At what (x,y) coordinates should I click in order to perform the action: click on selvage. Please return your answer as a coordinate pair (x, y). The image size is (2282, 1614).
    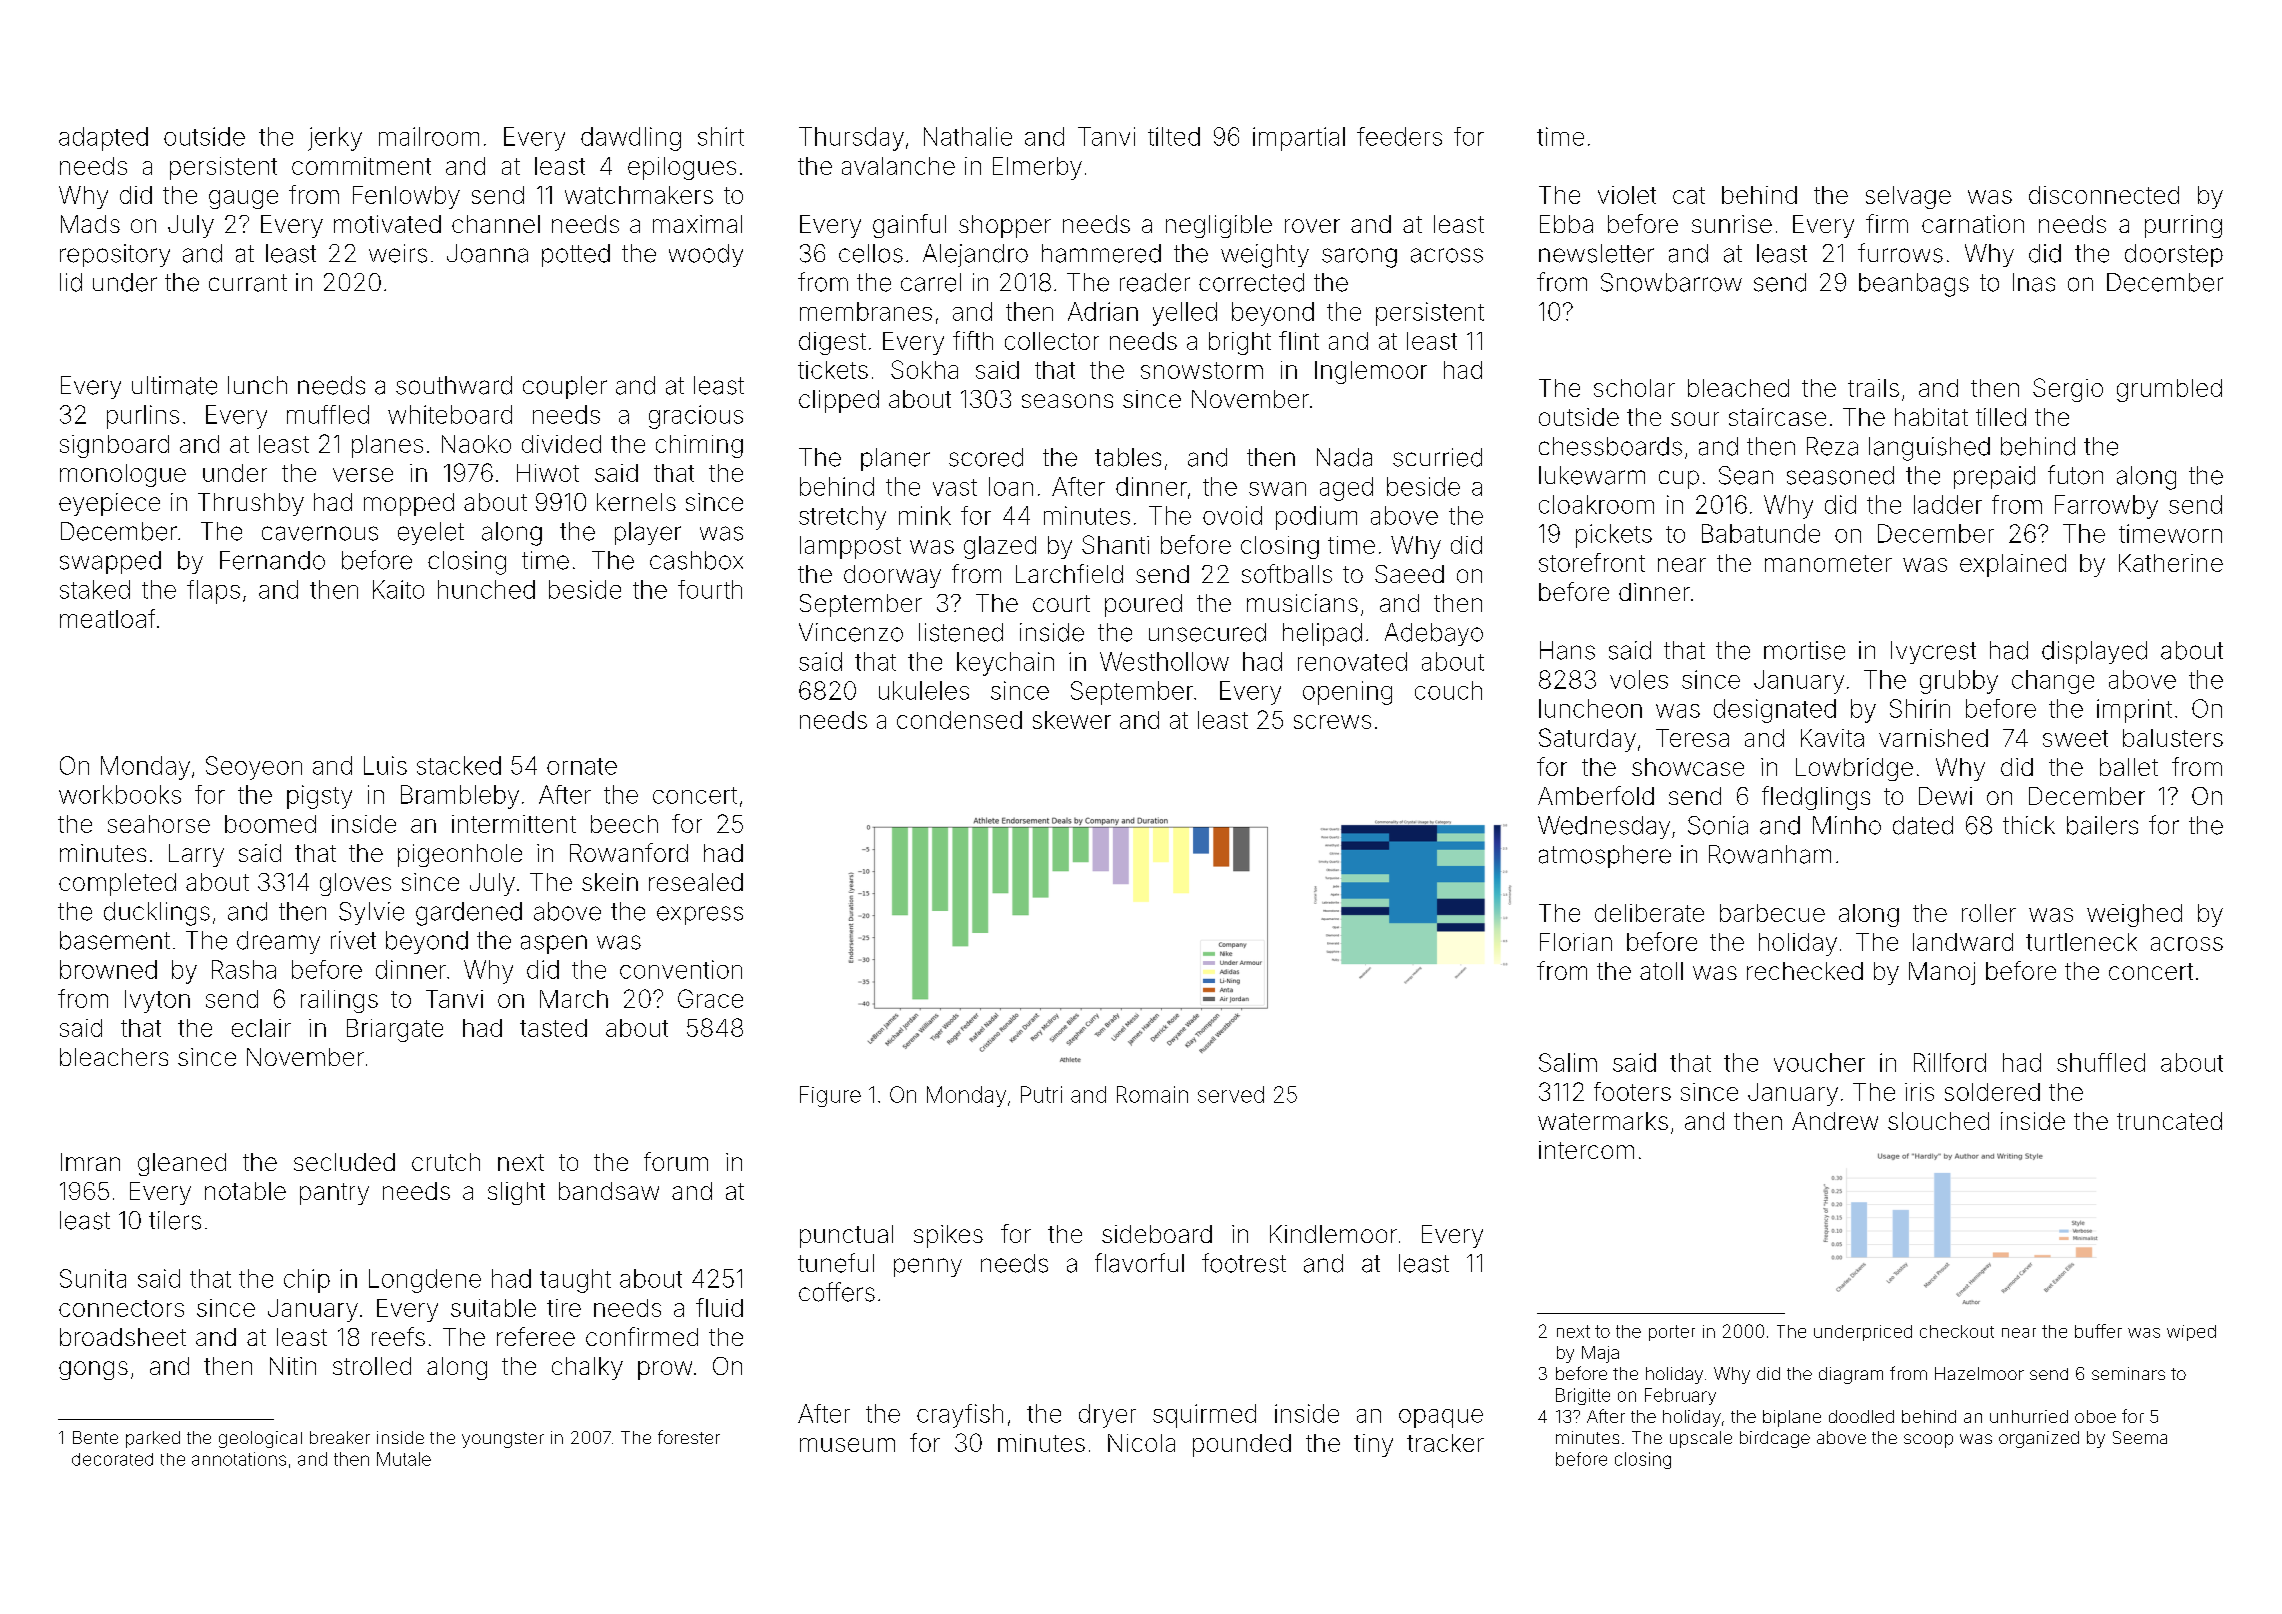
    Looking at the image, I should click on (1908, 197).
